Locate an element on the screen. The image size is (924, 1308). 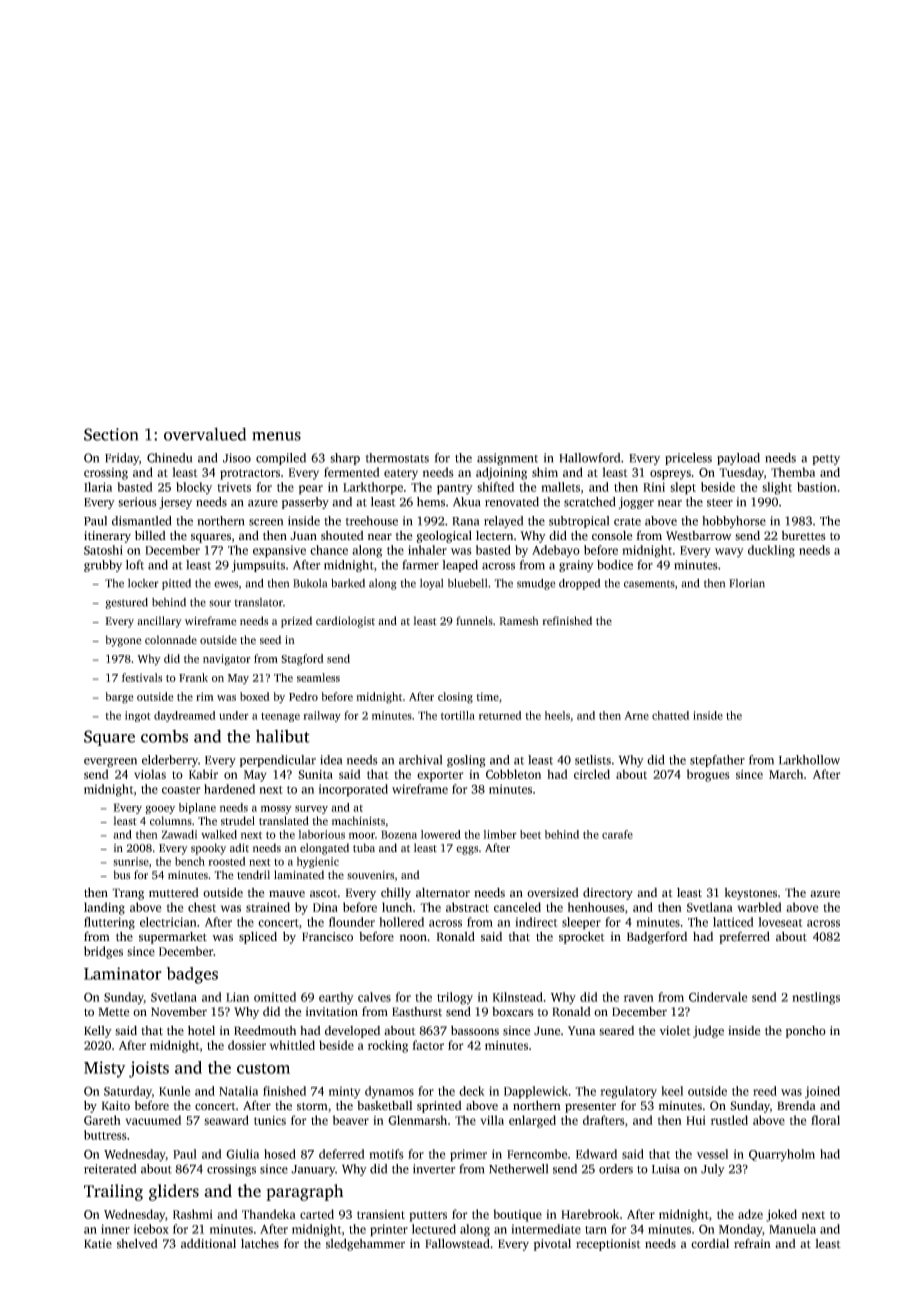
menus is located at coordinates (276, 436).
